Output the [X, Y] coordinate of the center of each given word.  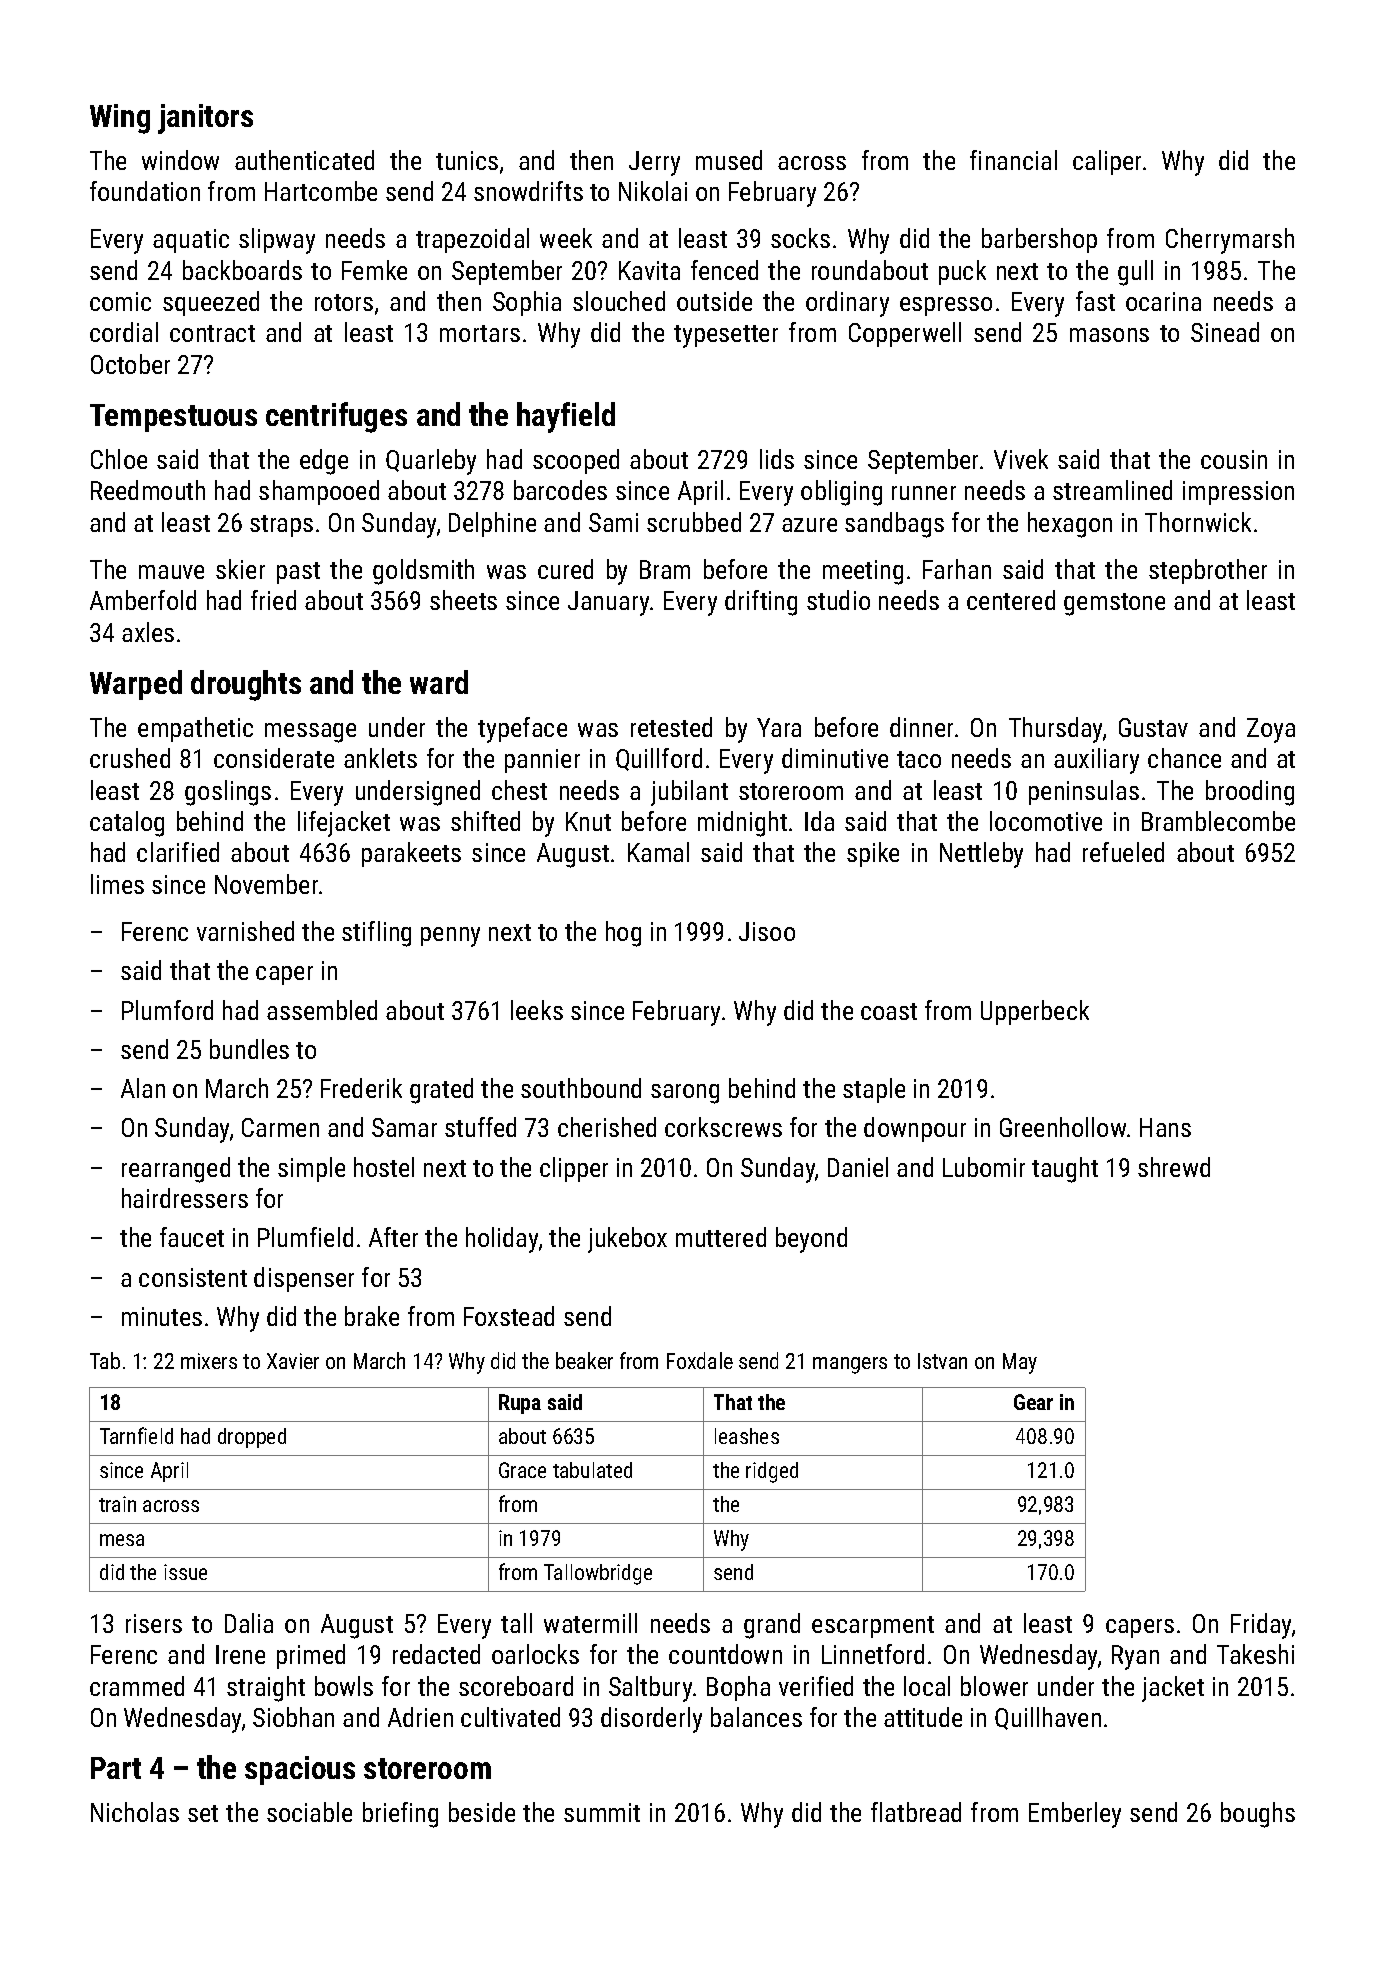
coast [889, 1011]
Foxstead [509, 1316]
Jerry [654, 163]
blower [994, 1686]
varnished [245, 931]
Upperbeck [1035, 1012]
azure [809, 525]
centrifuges [336, 417]
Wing [120, 119]
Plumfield [305, 1237]
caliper [1107, 162]
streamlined [1112, 490]
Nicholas [135, 1812]
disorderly [651, 1720]
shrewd [1174, 1167]
